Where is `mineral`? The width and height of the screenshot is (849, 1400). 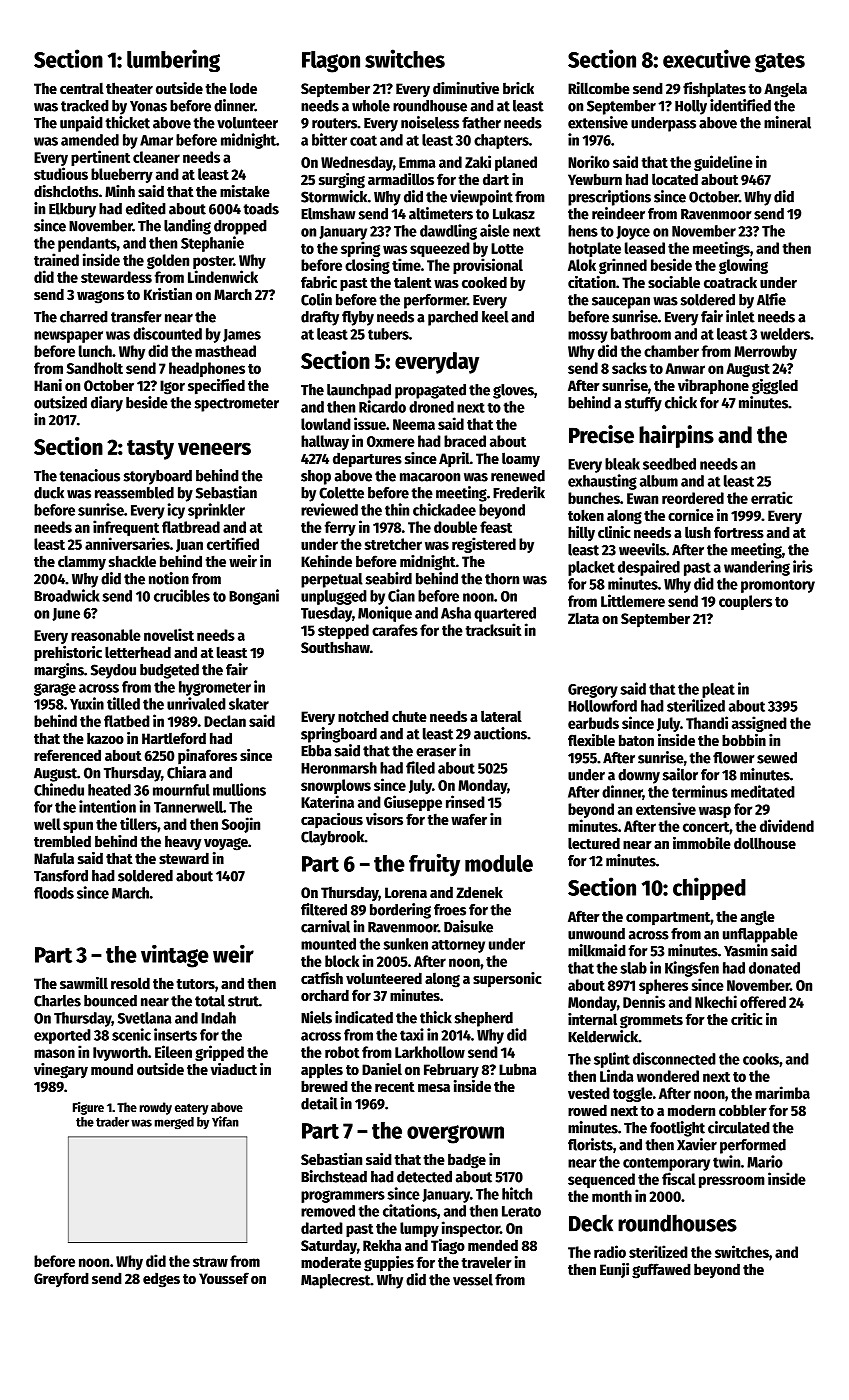 mineral is located at coordinates (787, 122).
